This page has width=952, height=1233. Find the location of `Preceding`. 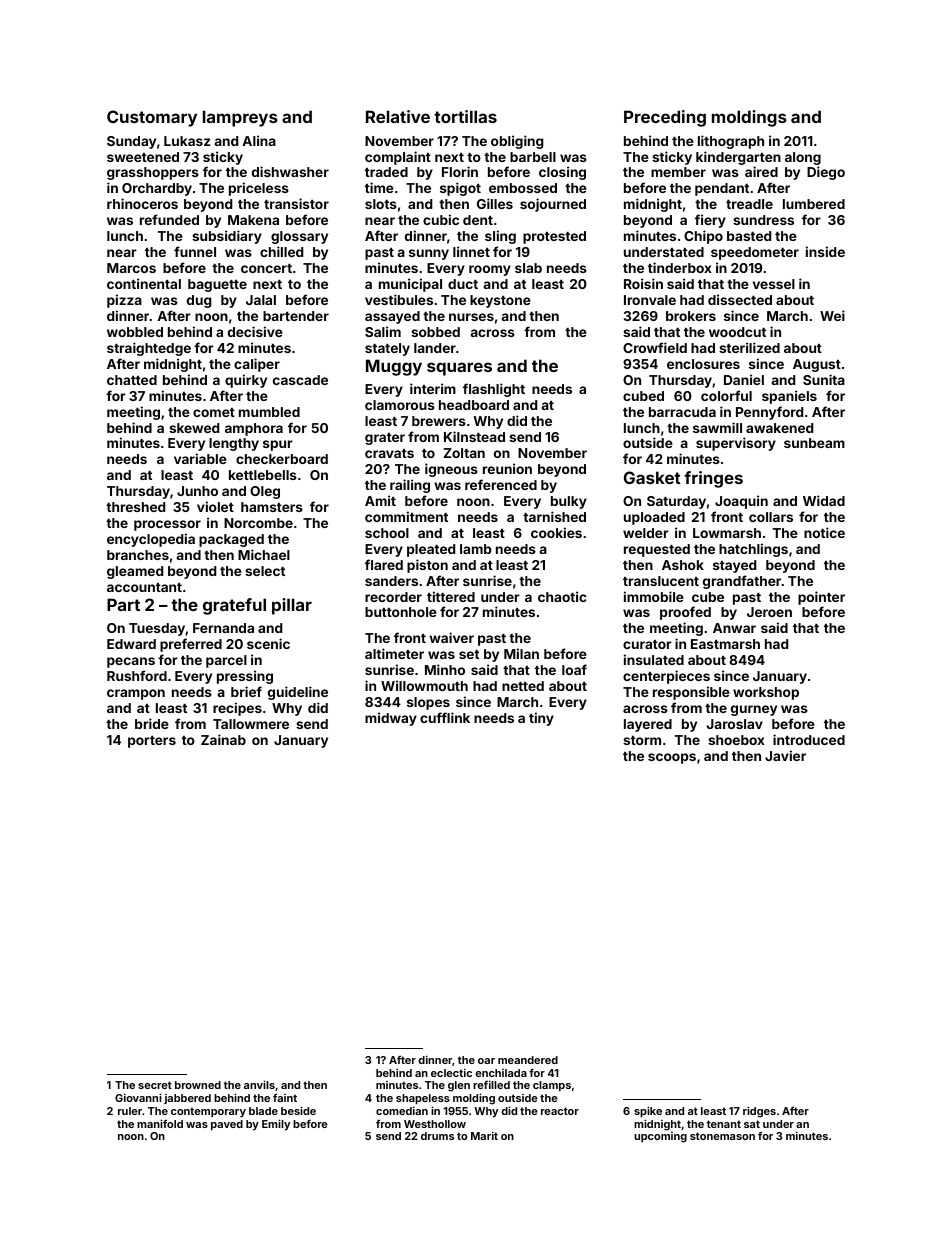

Preceding is located at coordinates (665, 118).
